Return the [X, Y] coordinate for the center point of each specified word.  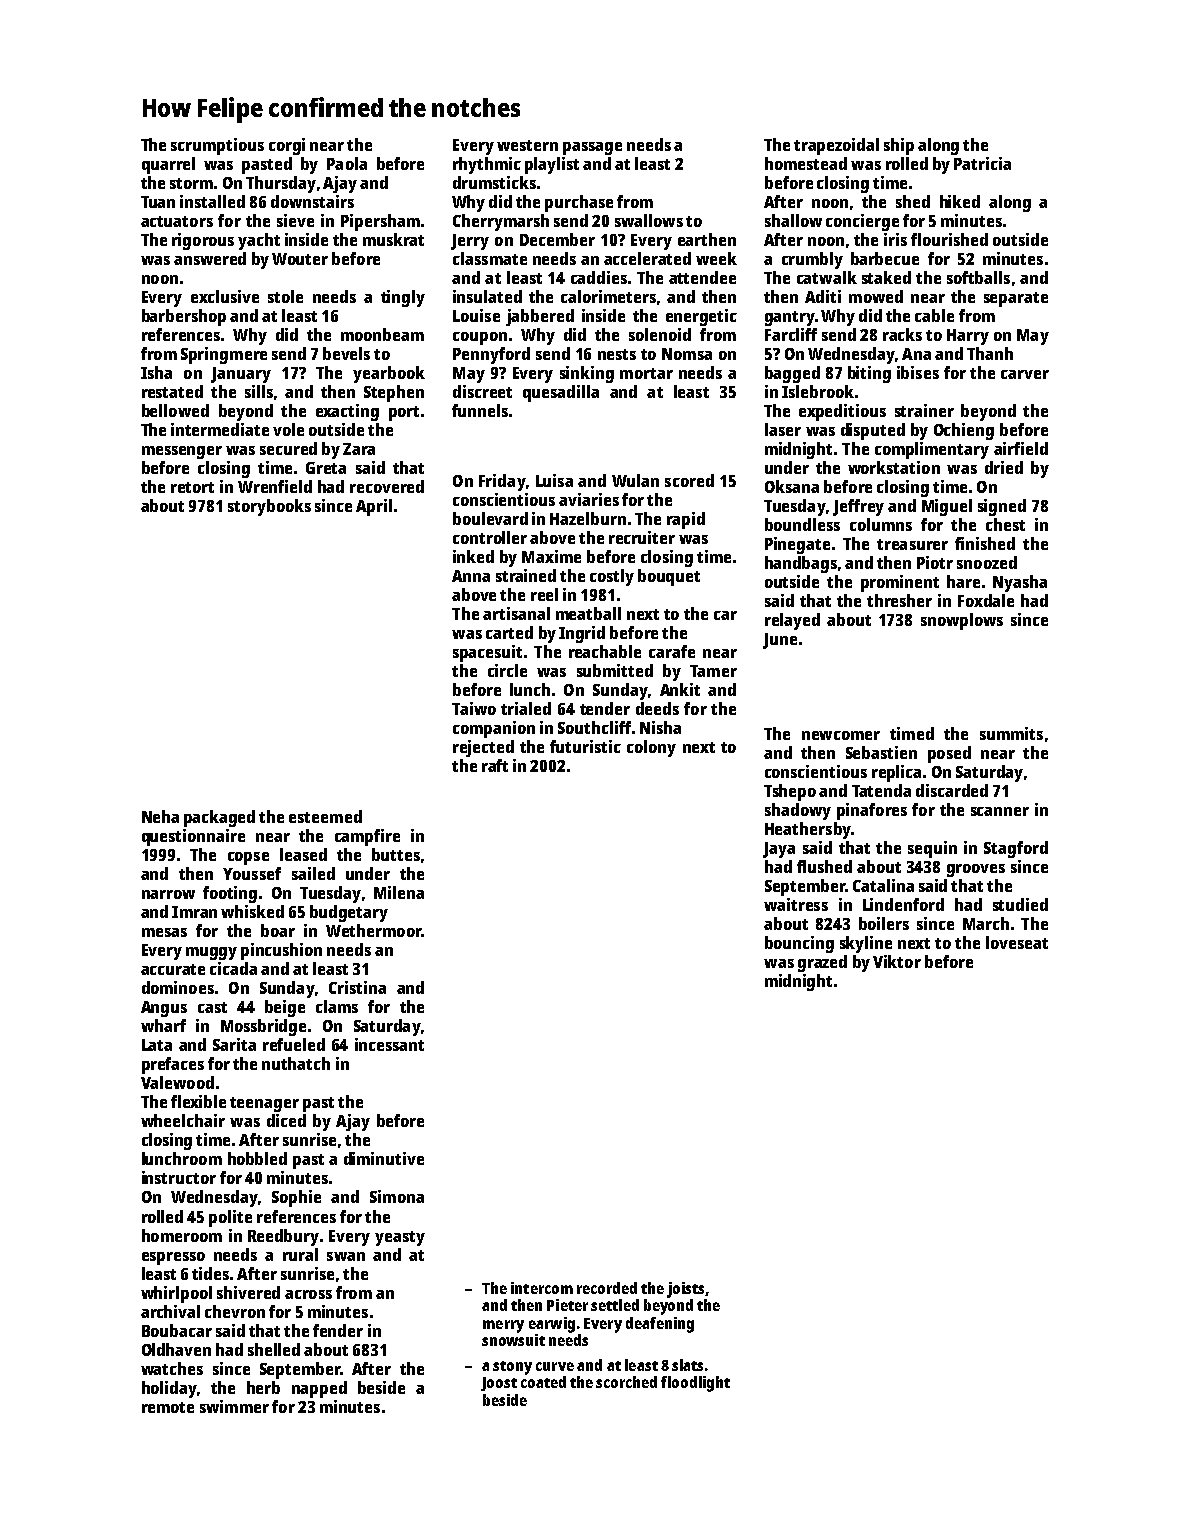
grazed [822, 963]
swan [346, 1256]
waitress [796, 904]
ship [899, 146]
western [527, 145]
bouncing [799, 944]
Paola [347, 163]
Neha [160, 816]
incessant [389, 1044]
